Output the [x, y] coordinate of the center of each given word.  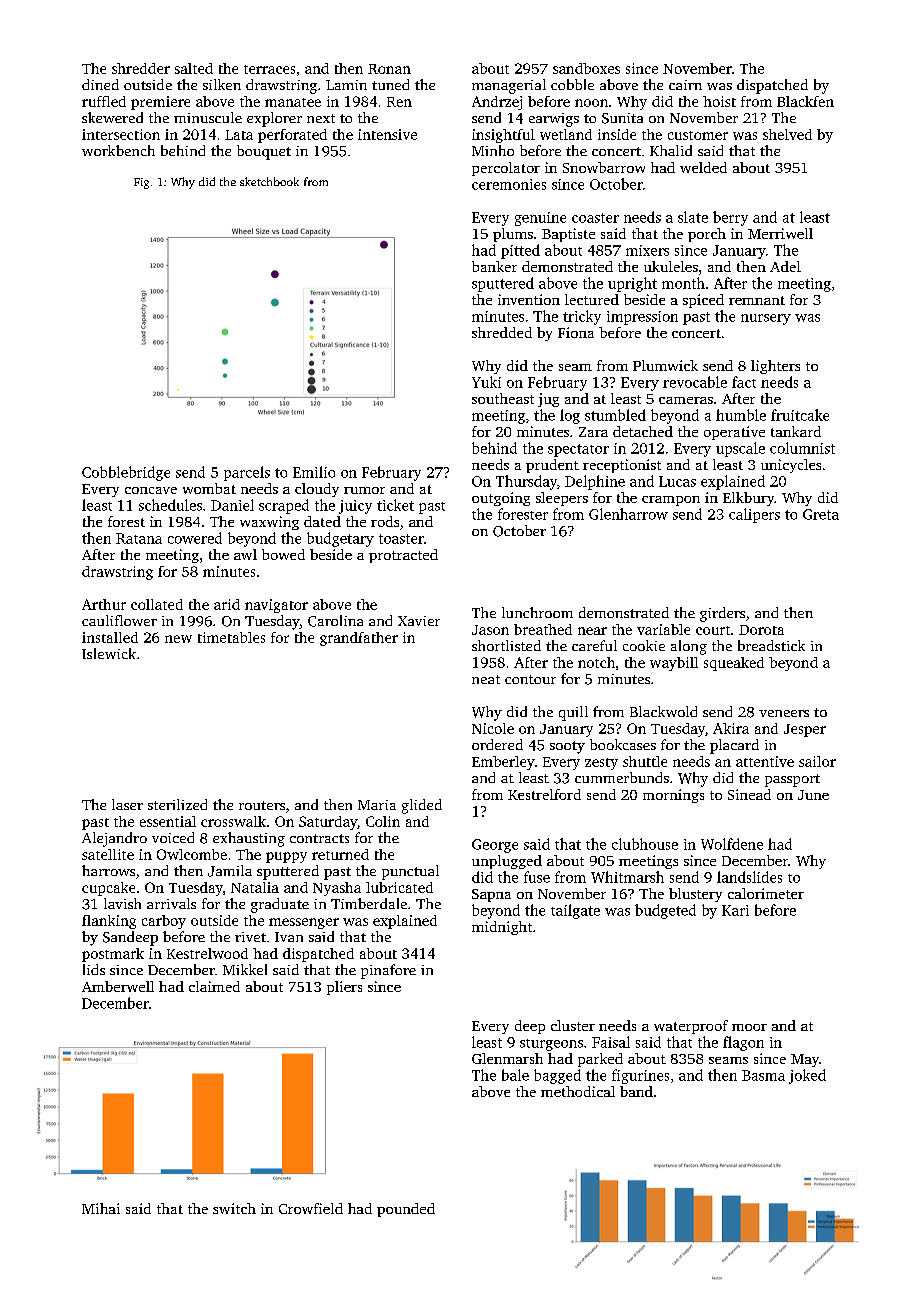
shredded [502, 332]
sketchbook [269, 181]
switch [234, 1208]
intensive [387, 134]
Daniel [232, 505]
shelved [787, 134]
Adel [785, 266]
